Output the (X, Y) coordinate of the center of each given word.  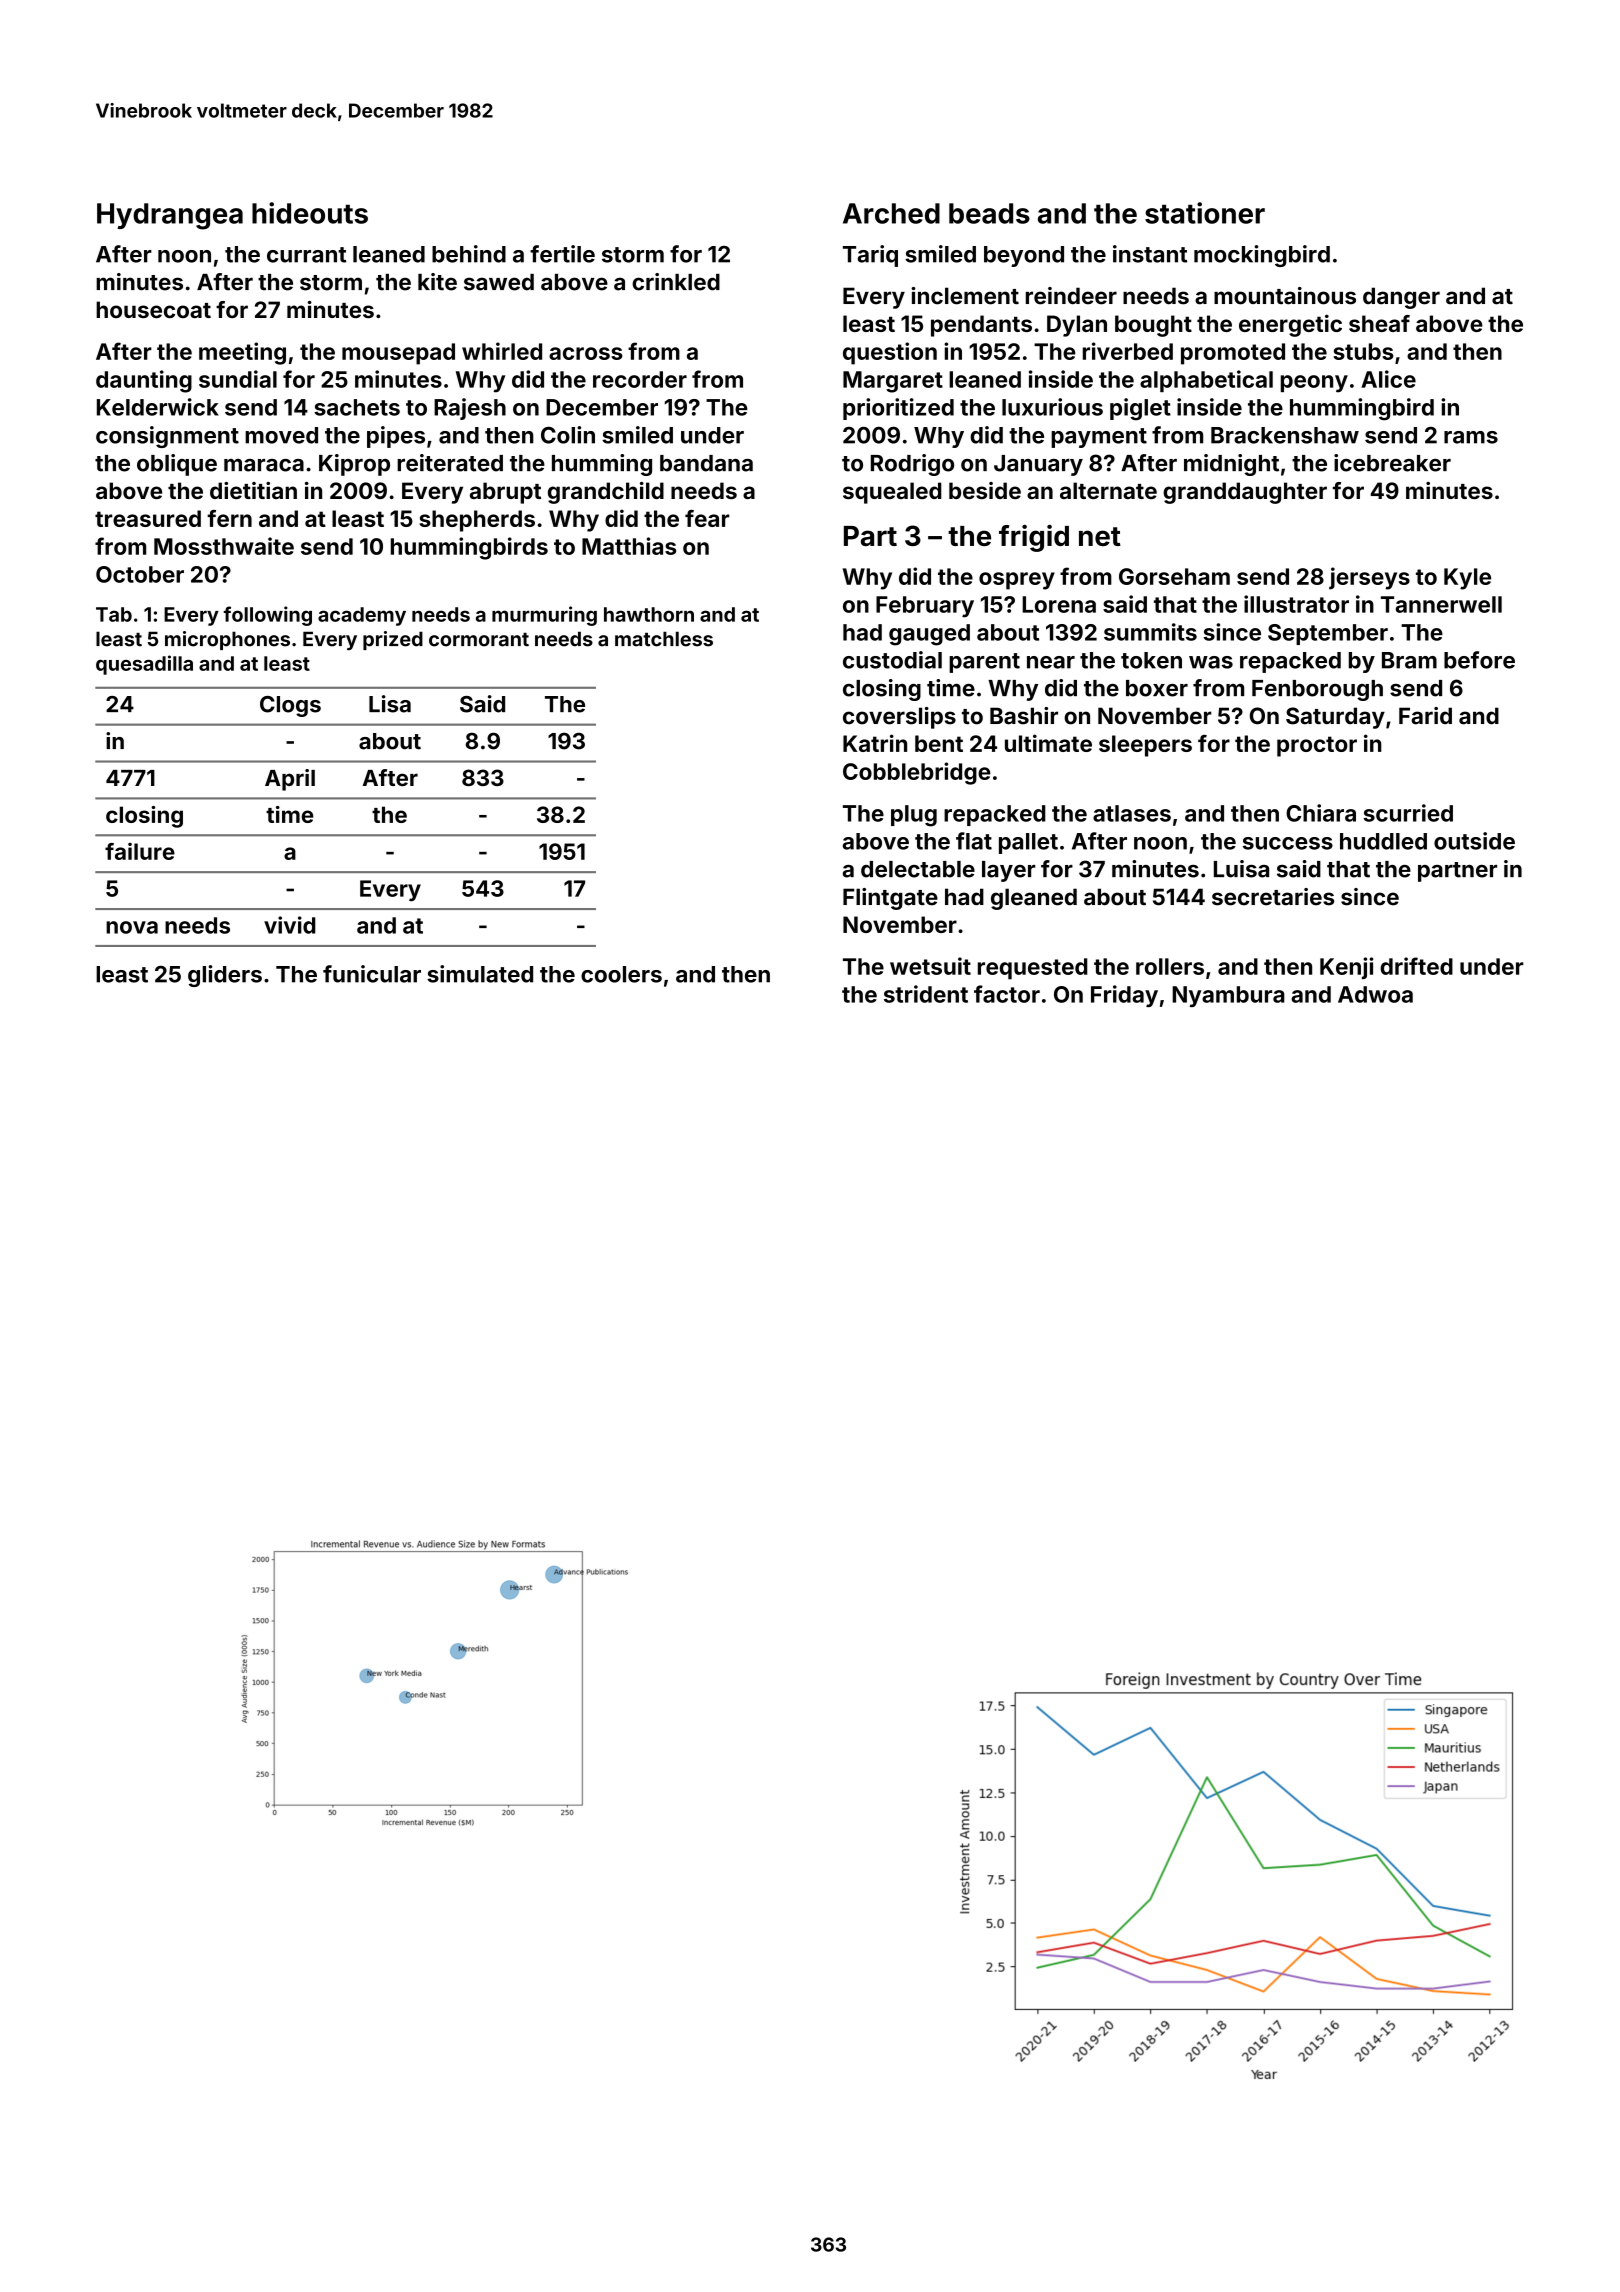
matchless (664, 639)
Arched (891, 213)
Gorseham (1174, 576)
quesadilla (144, 665)
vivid (290, 925)
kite (437, 282)
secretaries (1273, 897)
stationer (1205, 213)
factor (1007, 994)
